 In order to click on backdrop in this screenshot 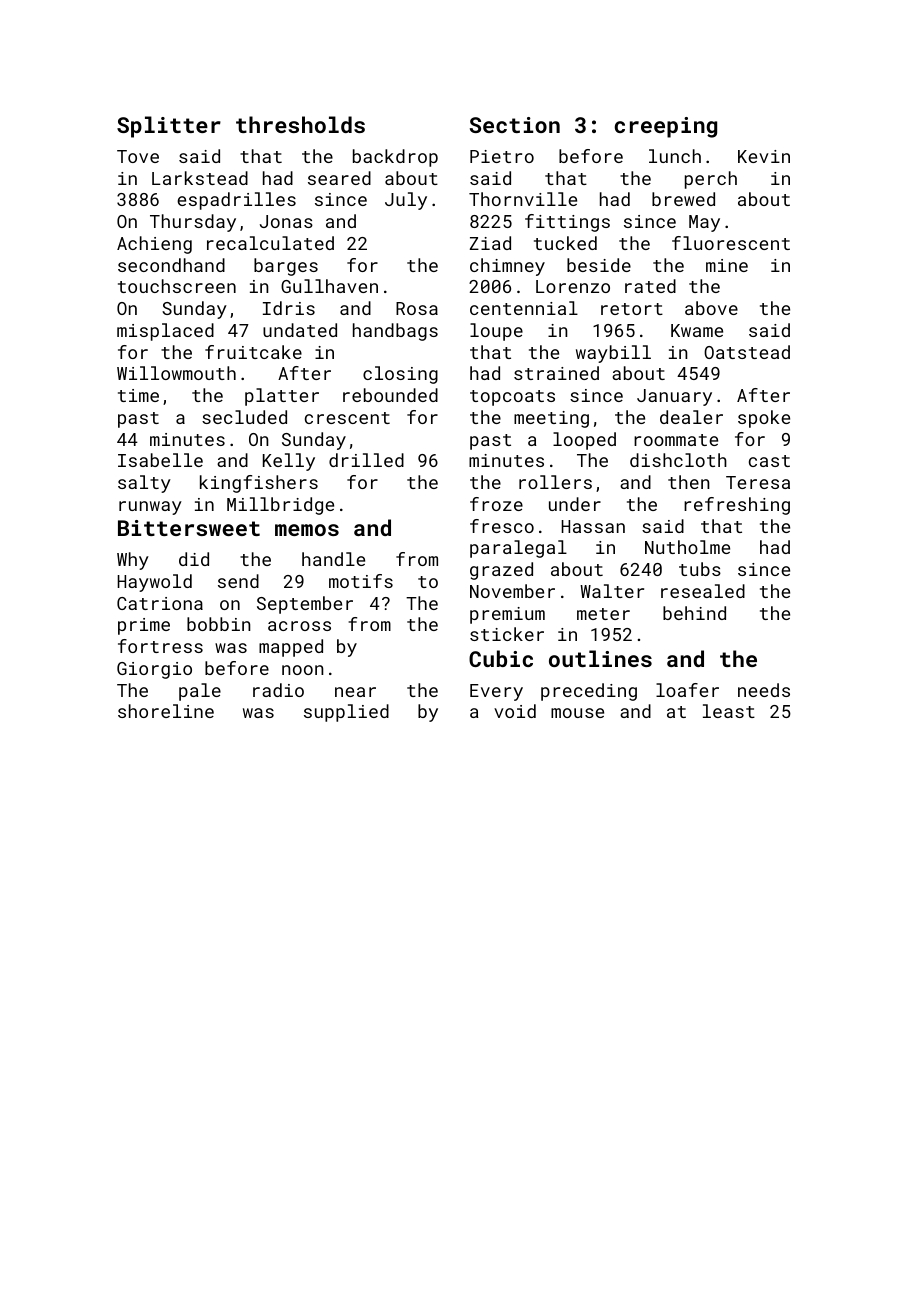, I will do `click(395, 158)`.
